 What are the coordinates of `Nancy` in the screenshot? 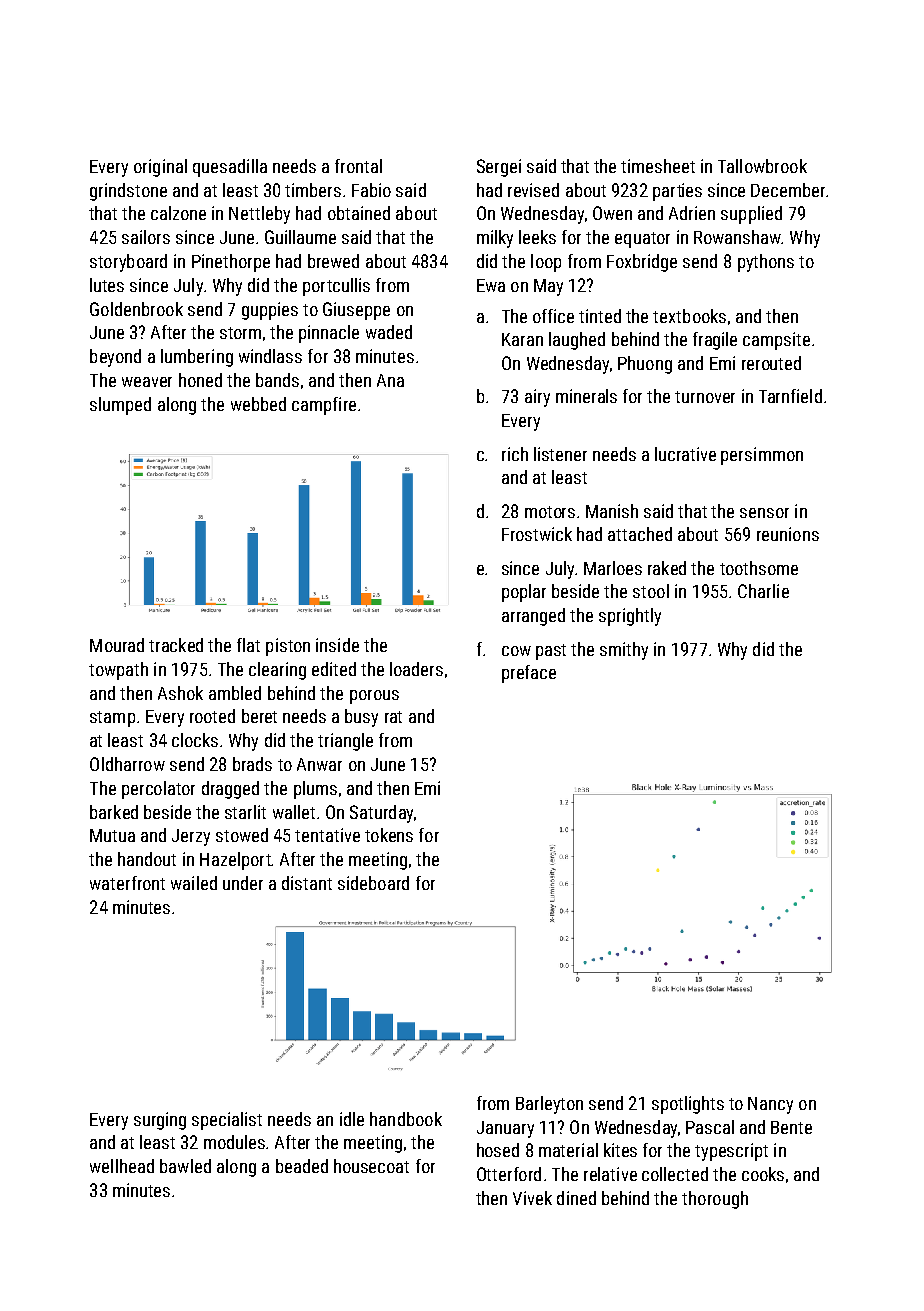 It's located at (770, 1105).
